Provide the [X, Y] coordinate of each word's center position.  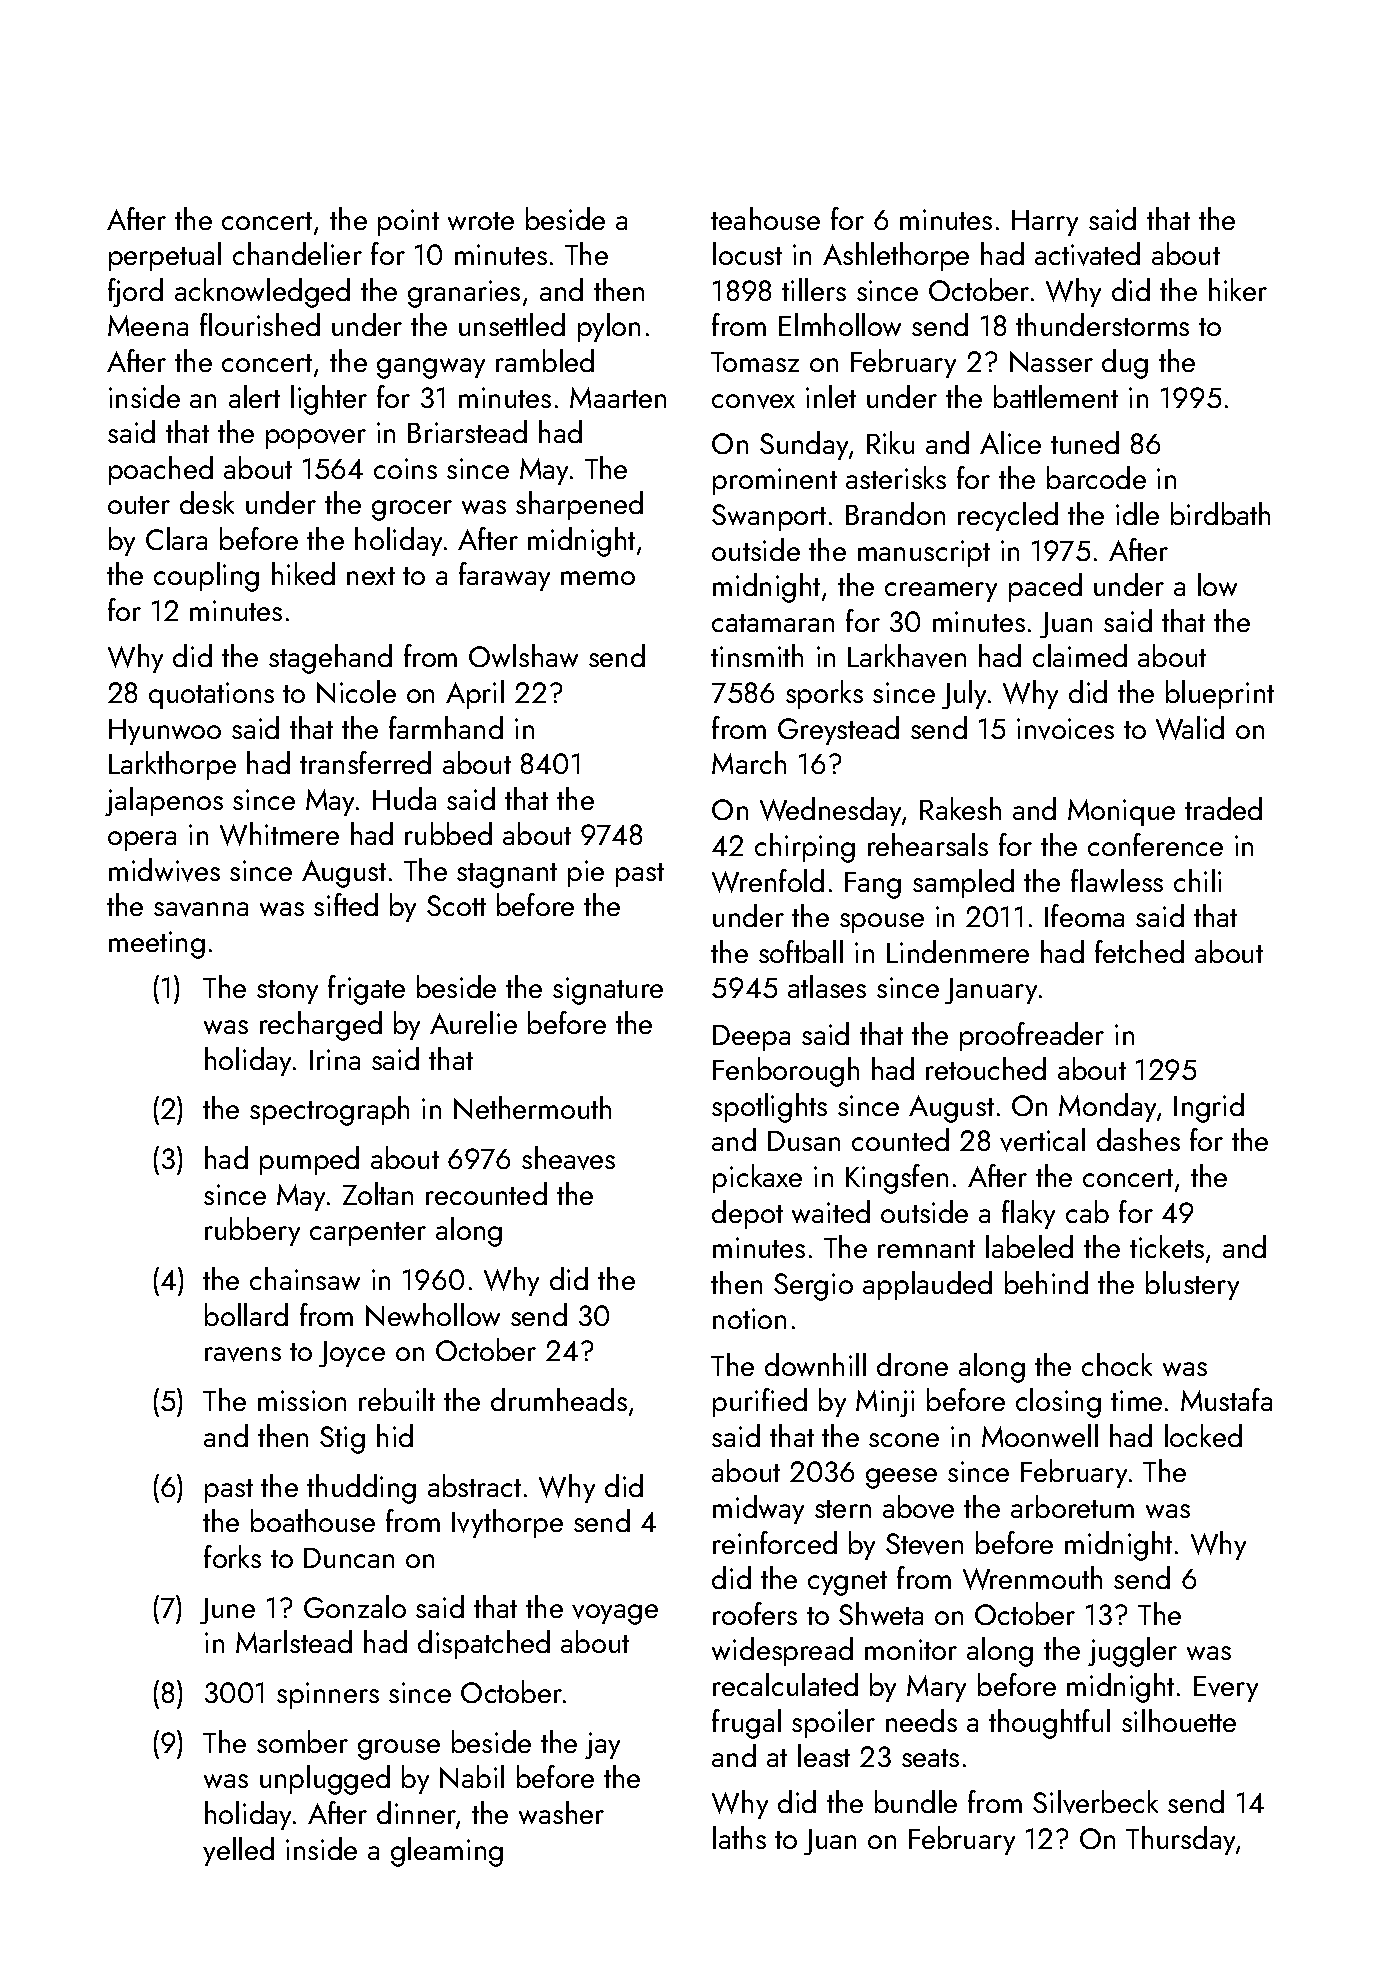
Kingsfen [897, 1179]
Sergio [813, 1287]
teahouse [765, 218]
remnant [926, 1249]
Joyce [352, 1354]
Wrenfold [768, 881]
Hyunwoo [165, 732]
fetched [1139, 951]
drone [912, 1364]
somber [302, 1741]
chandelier [297, 253]
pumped [309, 1160]
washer [561, 1812]
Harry [1045, 223]
